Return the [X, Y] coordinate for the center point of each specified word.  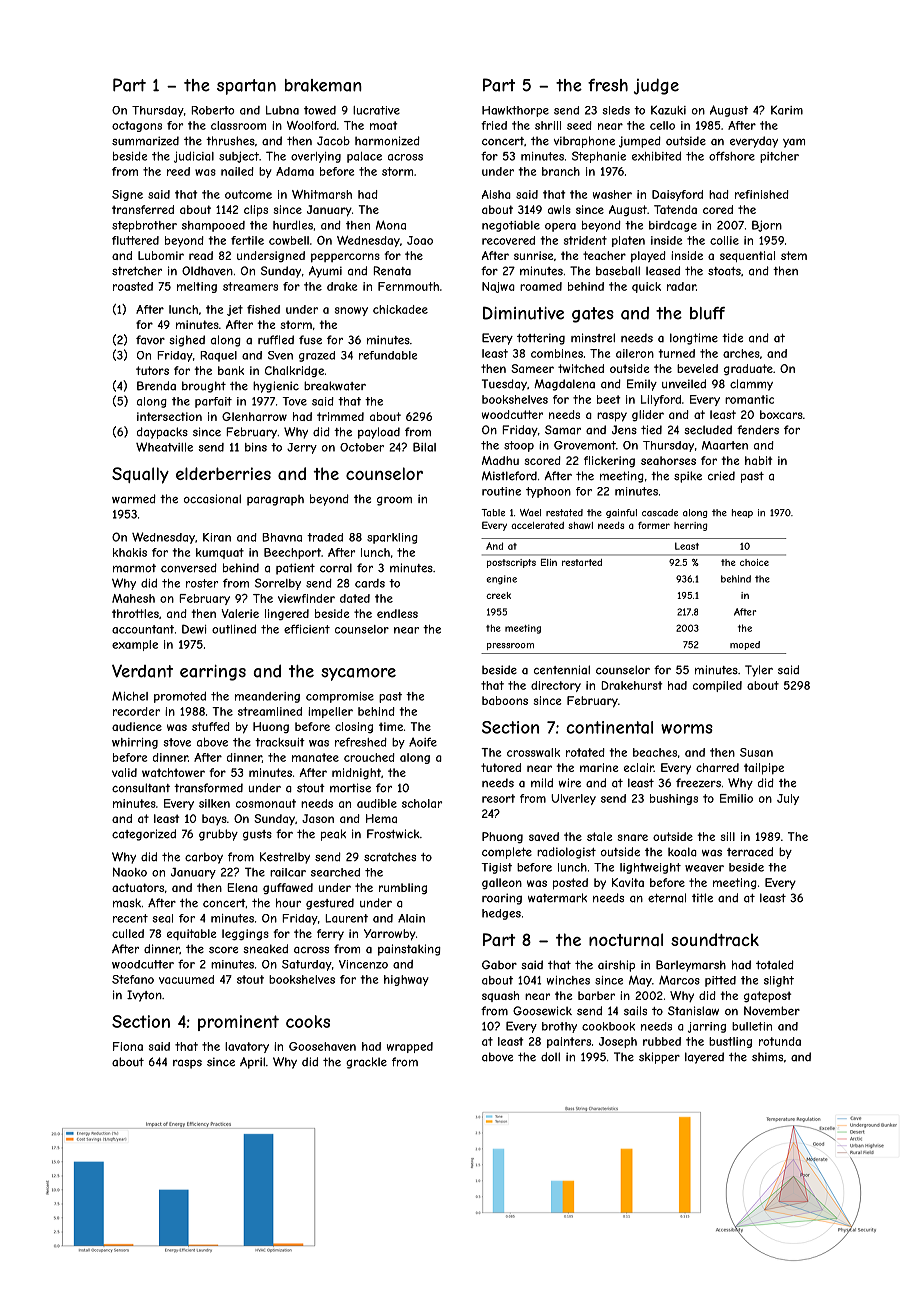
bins [256, 447]
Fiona [128, 1046]
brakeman [323, 85]
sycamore [358, 674]
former [654, 525]
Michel [130, 696]
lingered [287, 615]
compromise [340, 697]
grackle [366, 1063]
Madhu [500, 460]
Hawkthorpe [515, 111]
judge [656, 86]
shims [767, 1057]
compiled [717, 686]
